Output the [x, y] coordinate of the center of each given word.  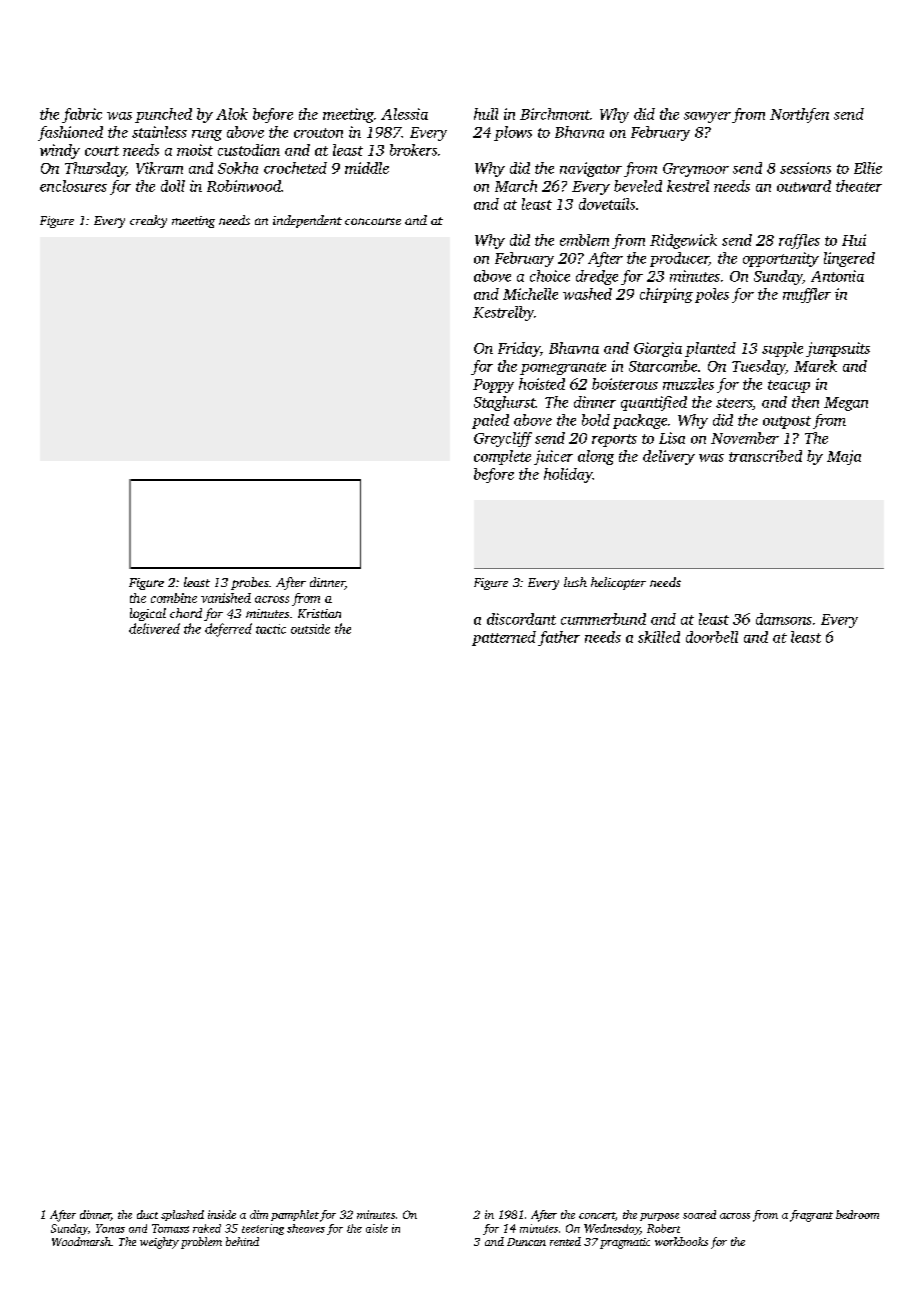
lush [575, 582]
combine [174, 598]
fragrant [811, 1216]
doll [173, 186]
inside [222, 1214]
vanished [226, 598]
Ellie [868, 168]
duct [147, 1214]
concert [597, 1215]
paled [490, 421]
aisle [377, 1228]
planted [710, 349]
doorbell [712, 637]
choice [550, 276]
